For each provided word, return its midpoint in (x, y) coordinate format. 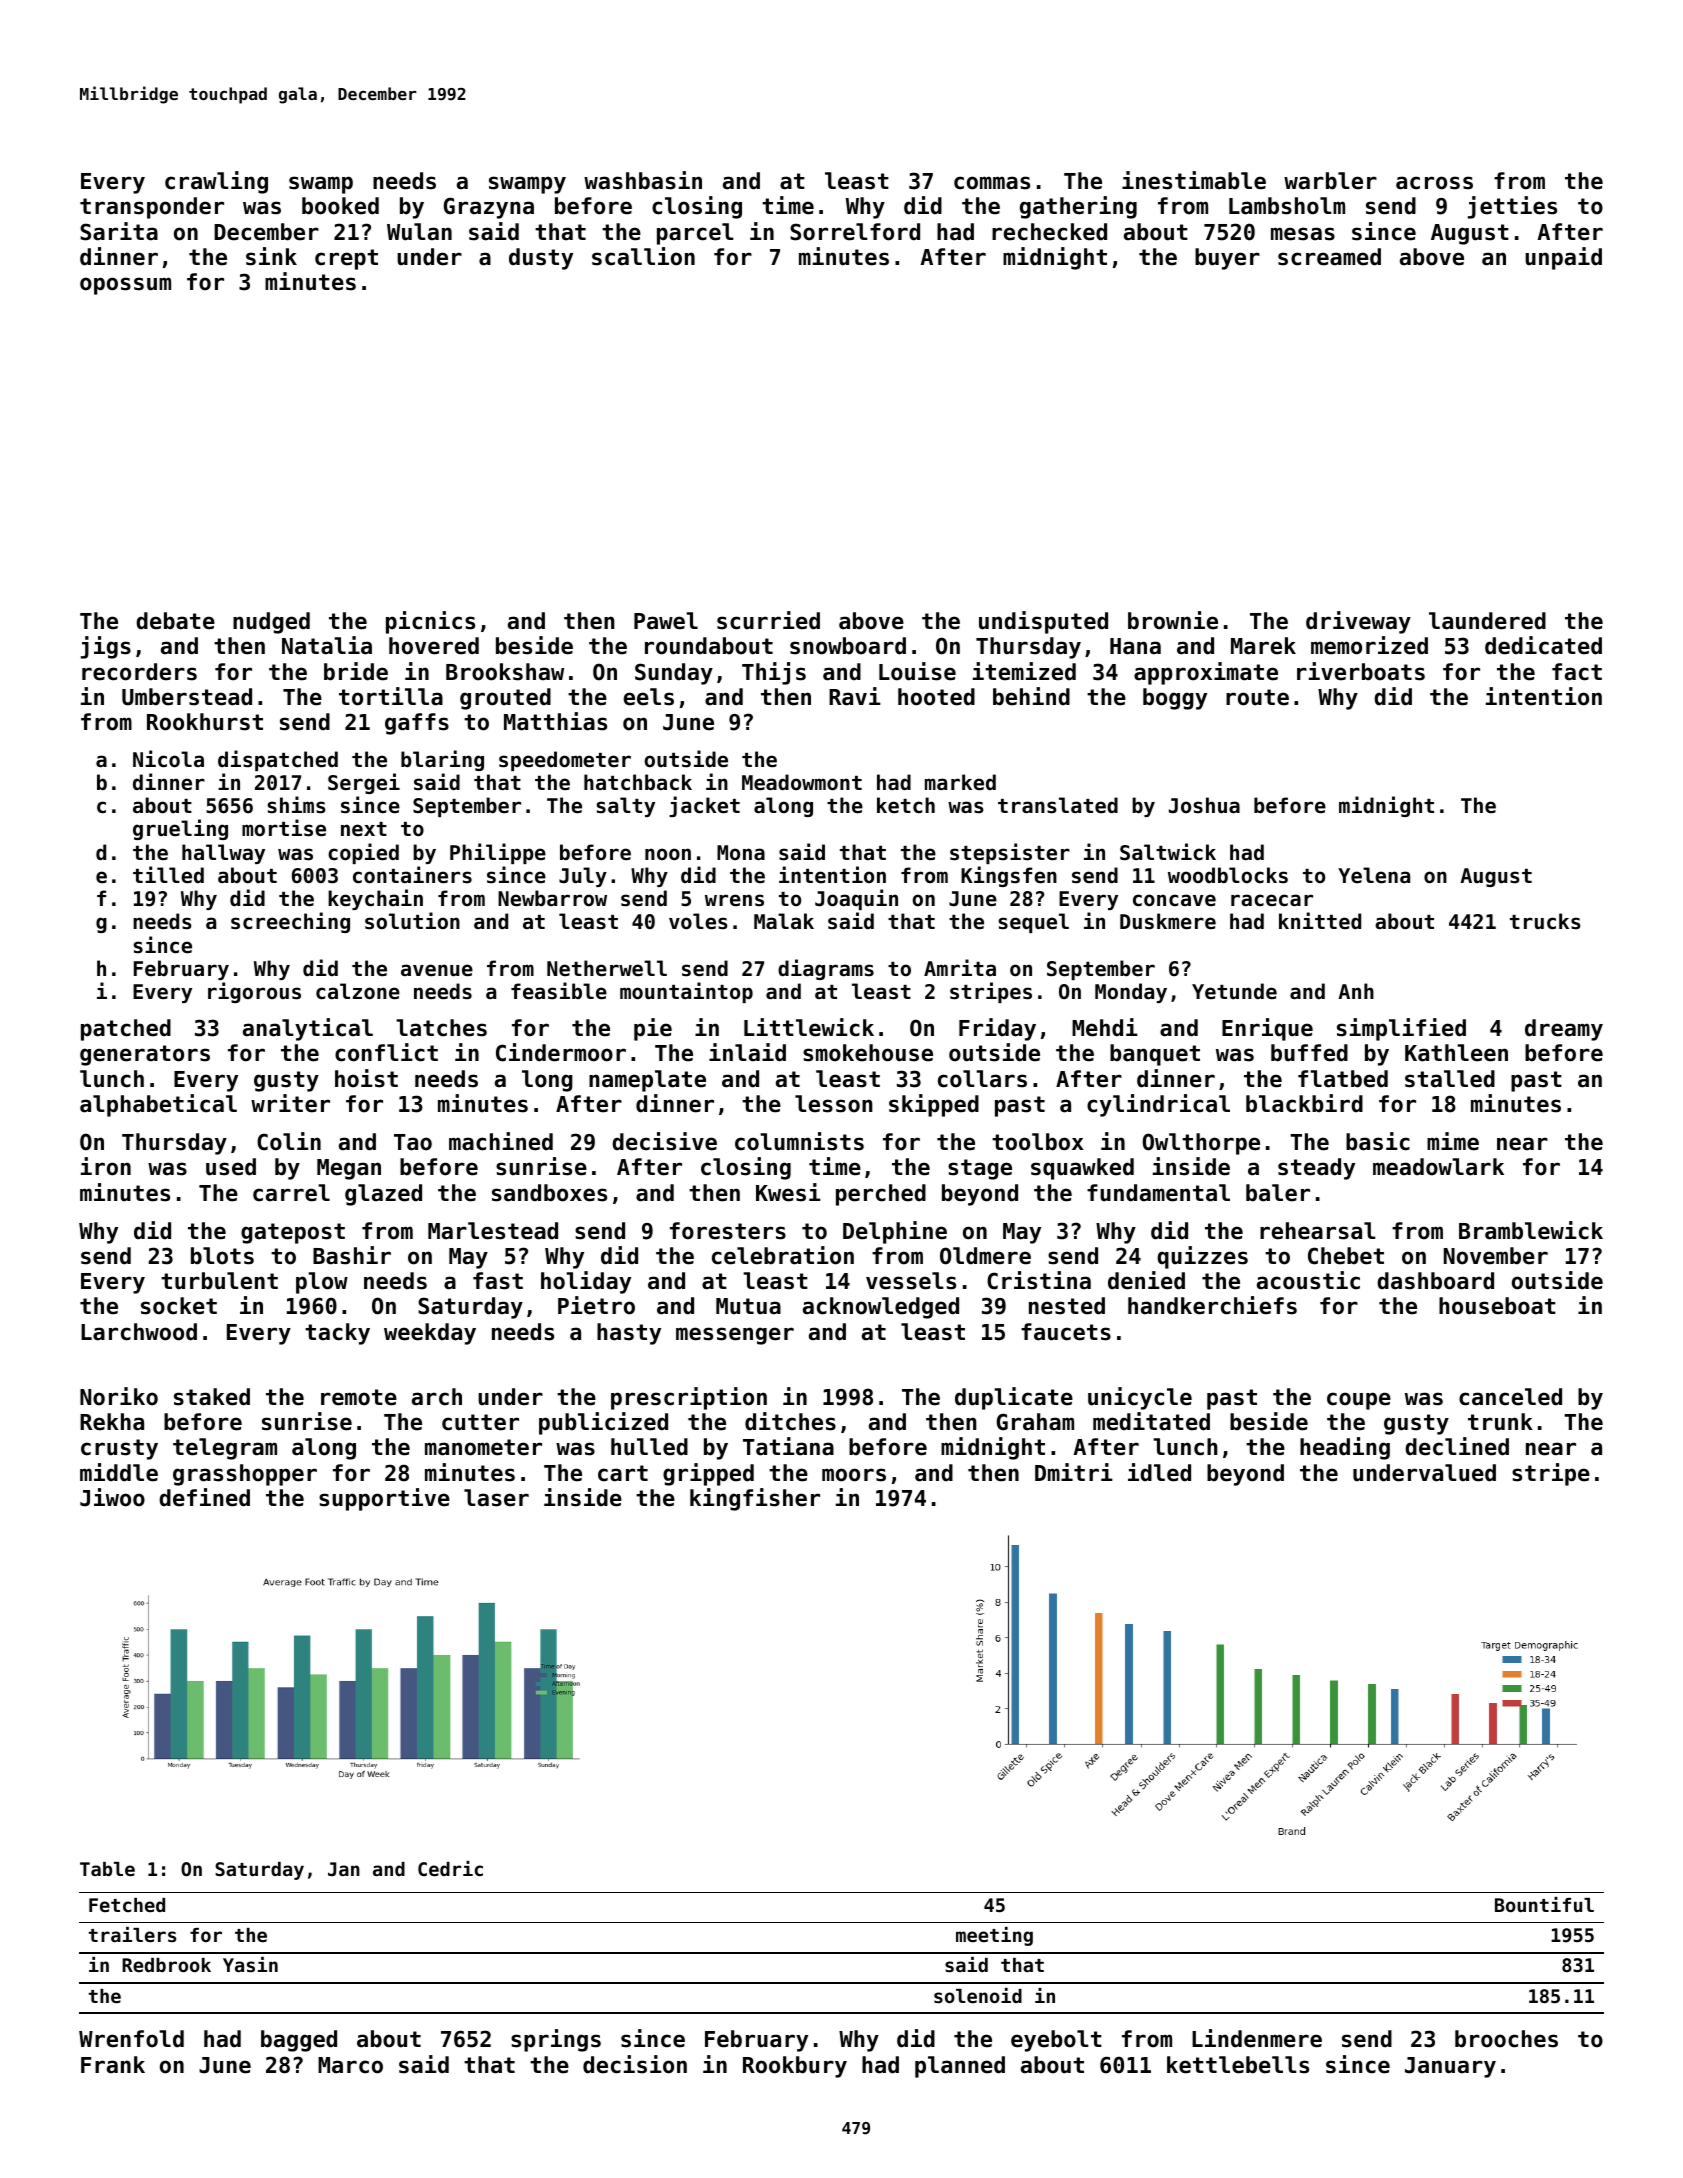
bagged (299, 2041)
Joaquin (856, 899)
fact (1577, 672)
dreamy (1564, 1030)
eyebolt (1056, 2041)
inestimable (1194, 180)
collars (982, 1079)
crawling (216, 182)
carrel (291, 1193)
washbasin (643, 180)
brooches (1506, 2039)
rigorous (254, 992)
